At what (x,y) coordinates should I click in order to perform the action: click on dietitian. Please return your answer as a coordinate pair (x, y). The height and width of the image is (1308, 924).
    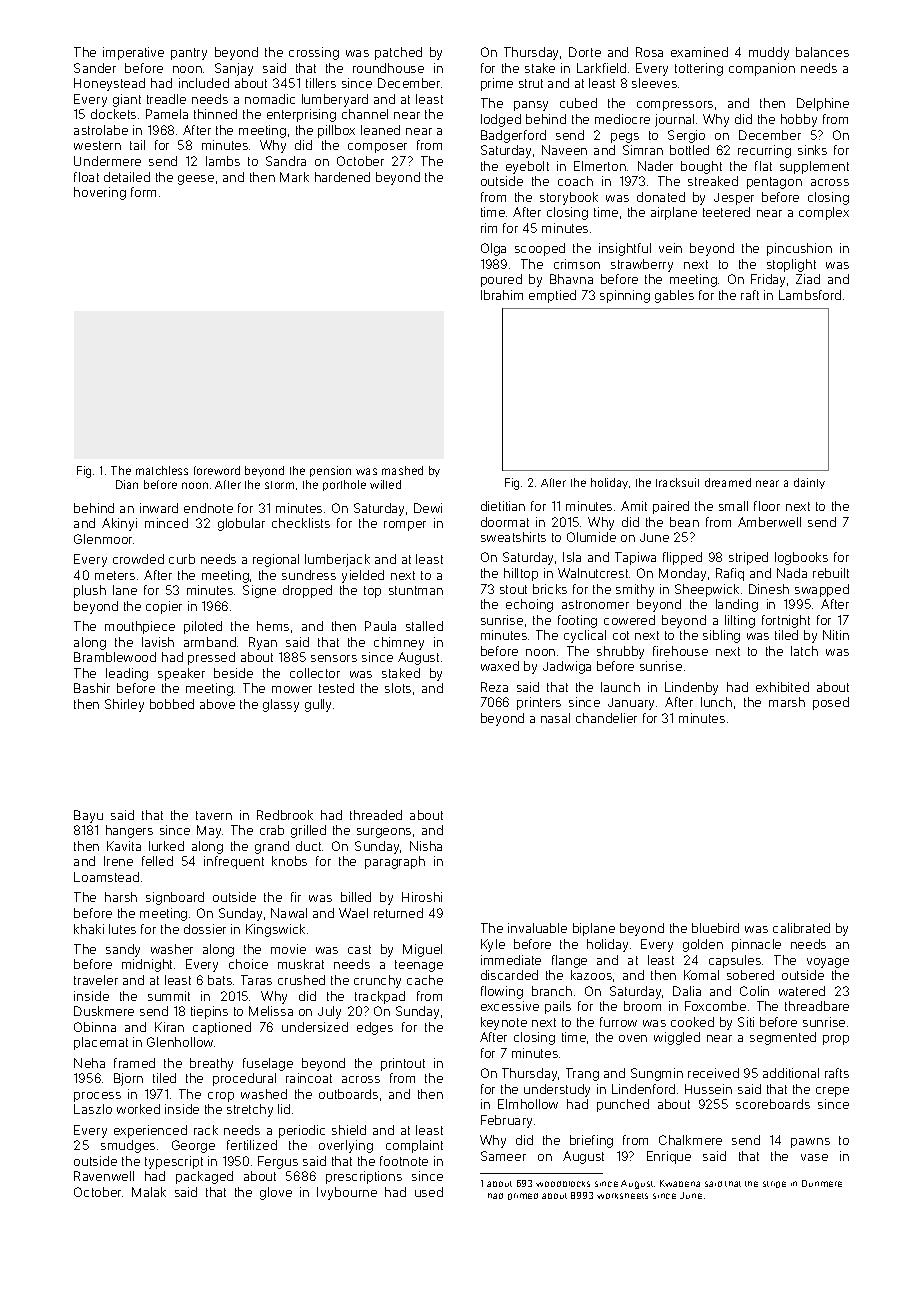
    Looking at the image, I should click on (503, 506).
